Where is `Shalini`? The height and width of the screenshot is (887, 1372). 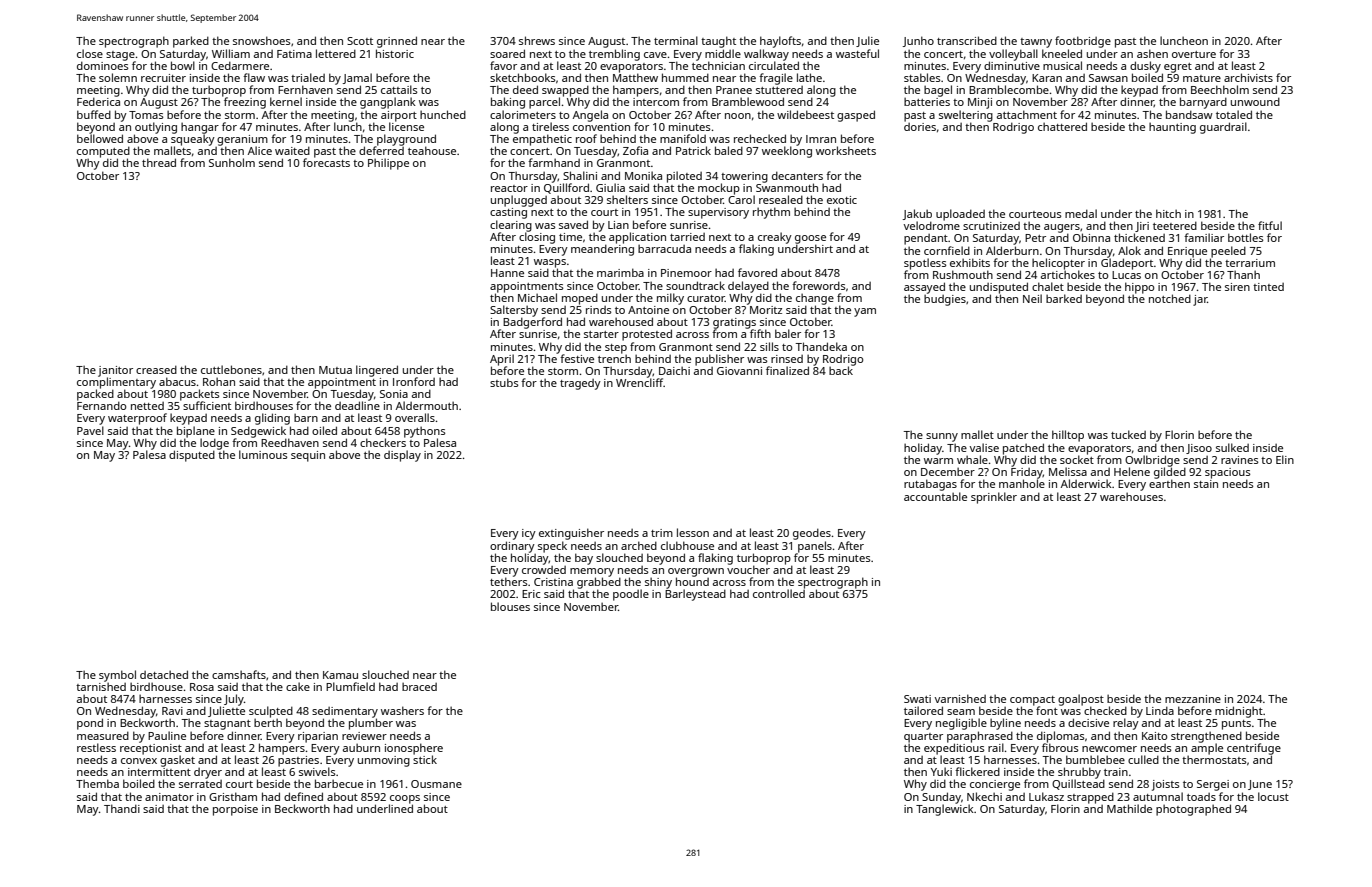 Shalini is located at coordinates (580, 175).
